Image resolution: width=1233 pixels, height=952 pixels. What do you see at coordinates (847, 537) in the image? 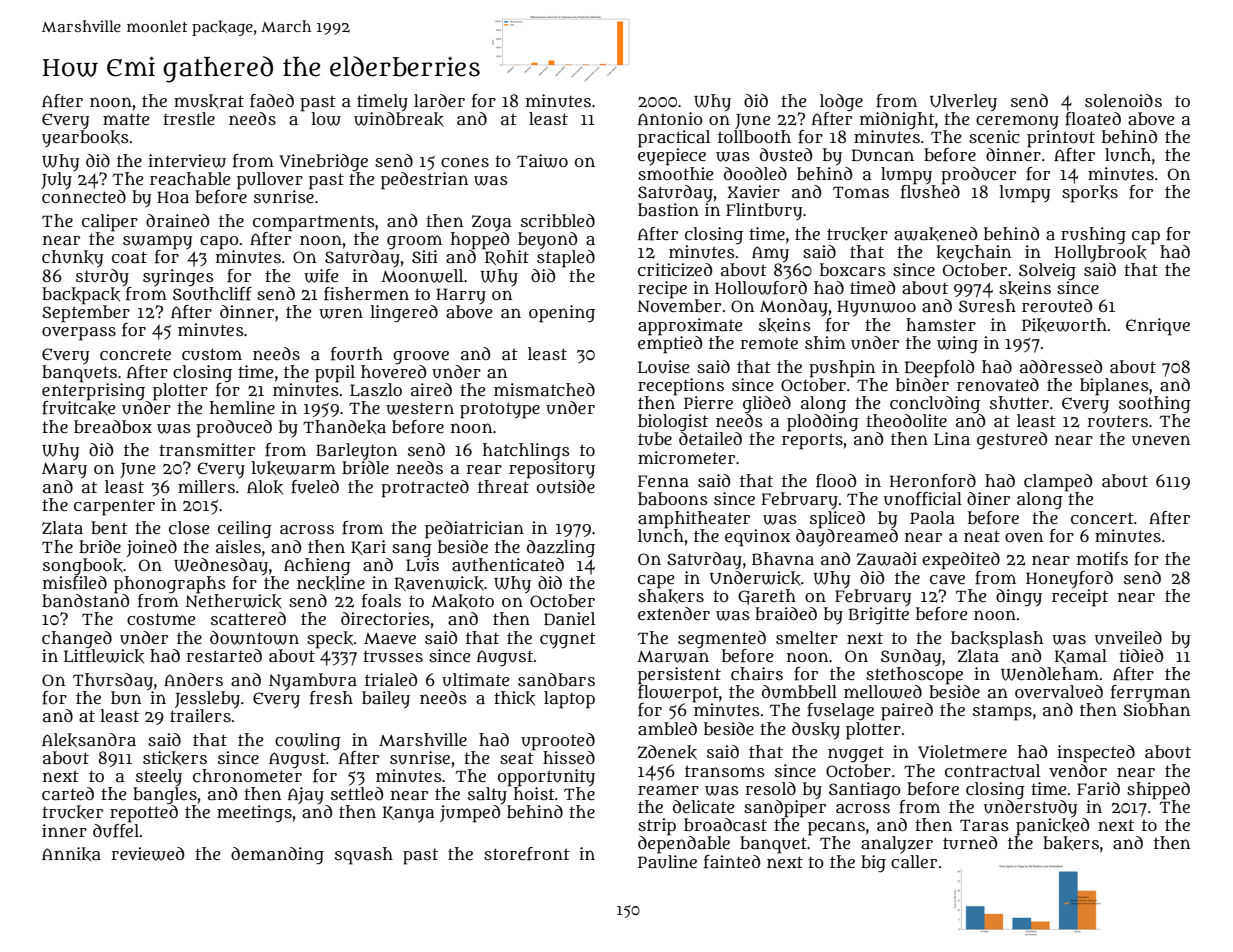
I see `daydreamed` at bounding box center [847, 537].
